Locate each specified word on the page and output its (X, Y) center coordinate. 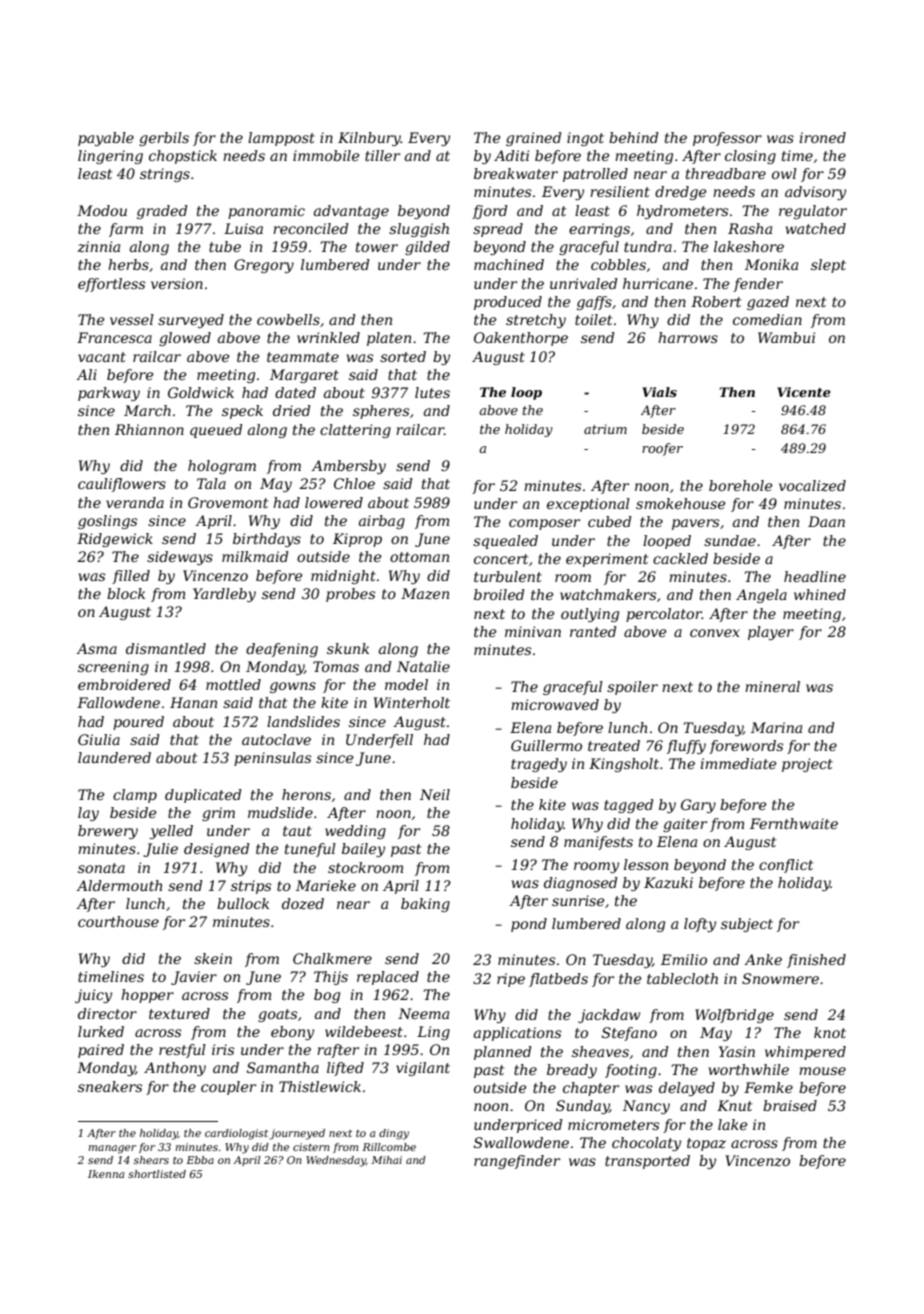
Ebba (200, 1160)
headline (815, 576)
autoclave (276, 739)
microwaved (555, 704)
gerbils (164, 139)
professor (727, 139)
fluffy (686, 747)
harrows (688, 337)
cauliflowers (122, 485)
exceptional (588, 505)
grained (534, 139)
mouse (822, 1071)
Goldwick (201, 392)
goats (277, 1015)
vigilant (423, 1069)
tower (377, 247)
